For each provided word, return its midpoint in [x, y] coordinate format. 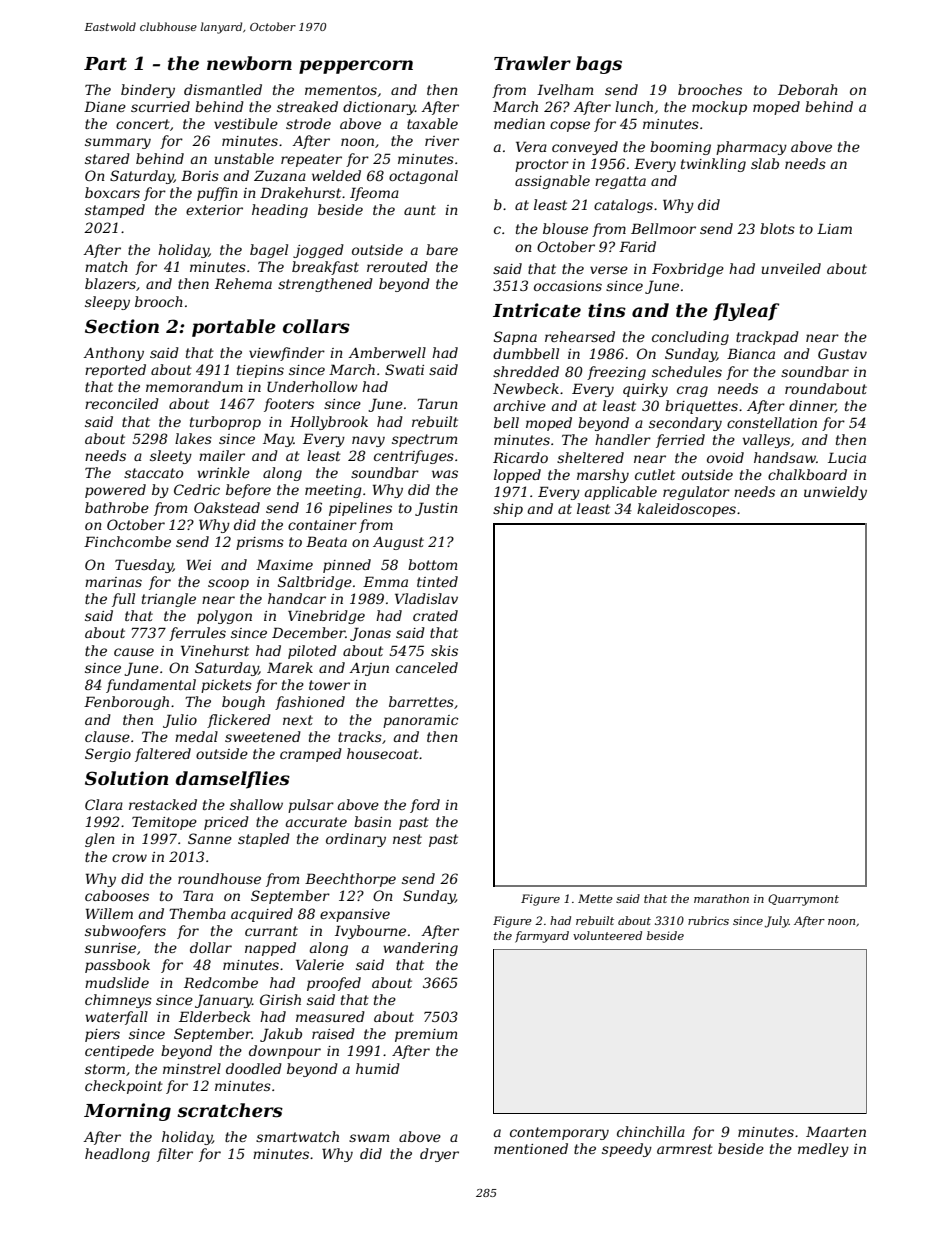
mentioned [531, 1148]
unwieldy [835, 493]
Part [105, 64]
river [442, 141]
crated [435, 615]
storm [105, 1069]
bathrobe [117, 507]
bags [599, 65]
